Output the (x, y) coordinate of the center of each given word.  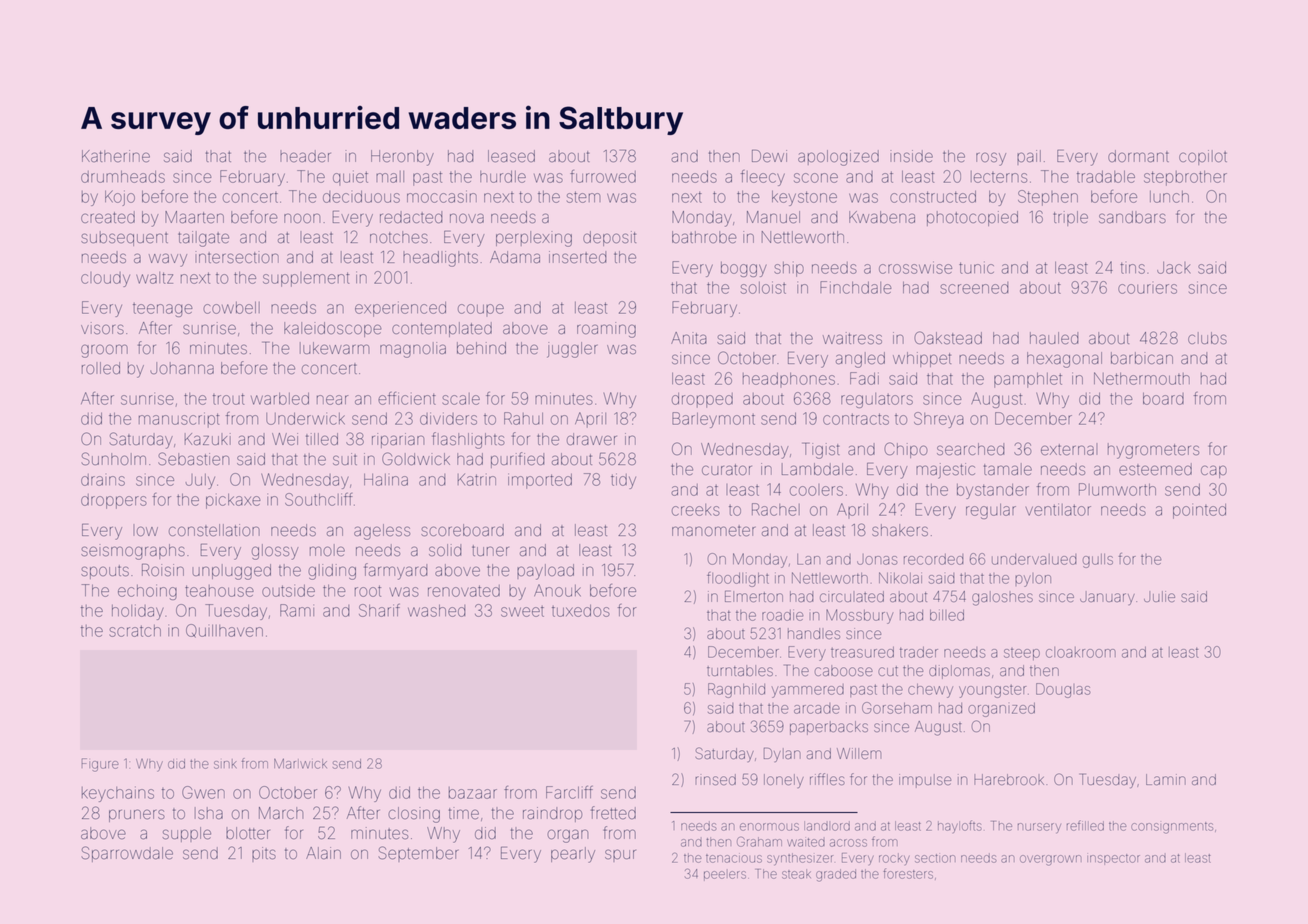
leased (511, 156)
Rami (297, 610)
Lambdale (817, 469)
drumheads (123, 177)
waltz (154, 278)
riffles (827, 779)
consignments (1172, 828)
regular (991, 511)
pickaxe (233, 501)
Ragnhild (736, 690)
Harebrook (1009, 779)
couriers (1147, 289)
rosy (991, 159)
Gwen (203, 792)
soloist (763, 287)
